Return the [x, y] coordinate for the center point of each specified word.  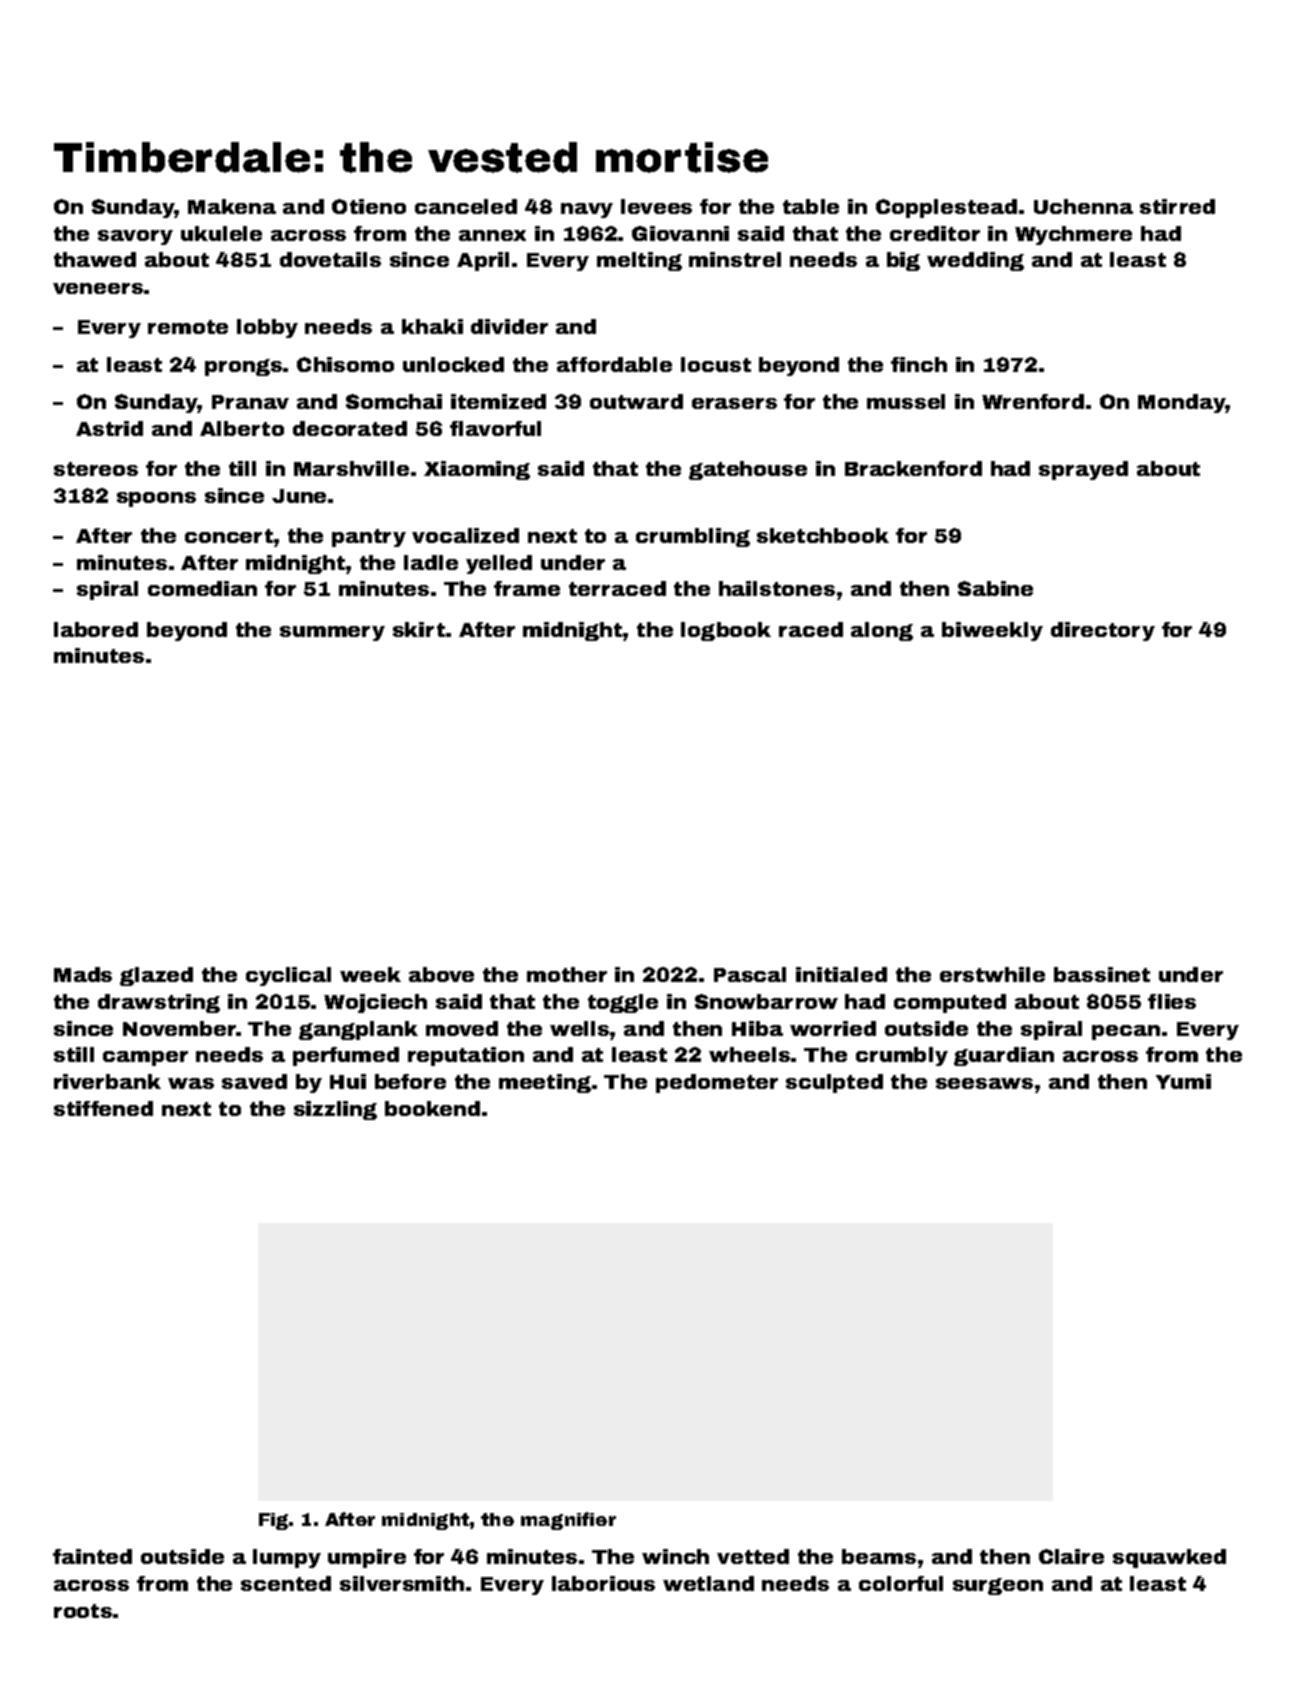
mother [567, 974]
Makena [232, 206]
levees [656, 206]
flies [1172, 1001]
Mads [83, 974]
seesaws [984, 1083]
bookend [432, 1108]
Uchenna [1083, 206]
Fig [273, 1521]
